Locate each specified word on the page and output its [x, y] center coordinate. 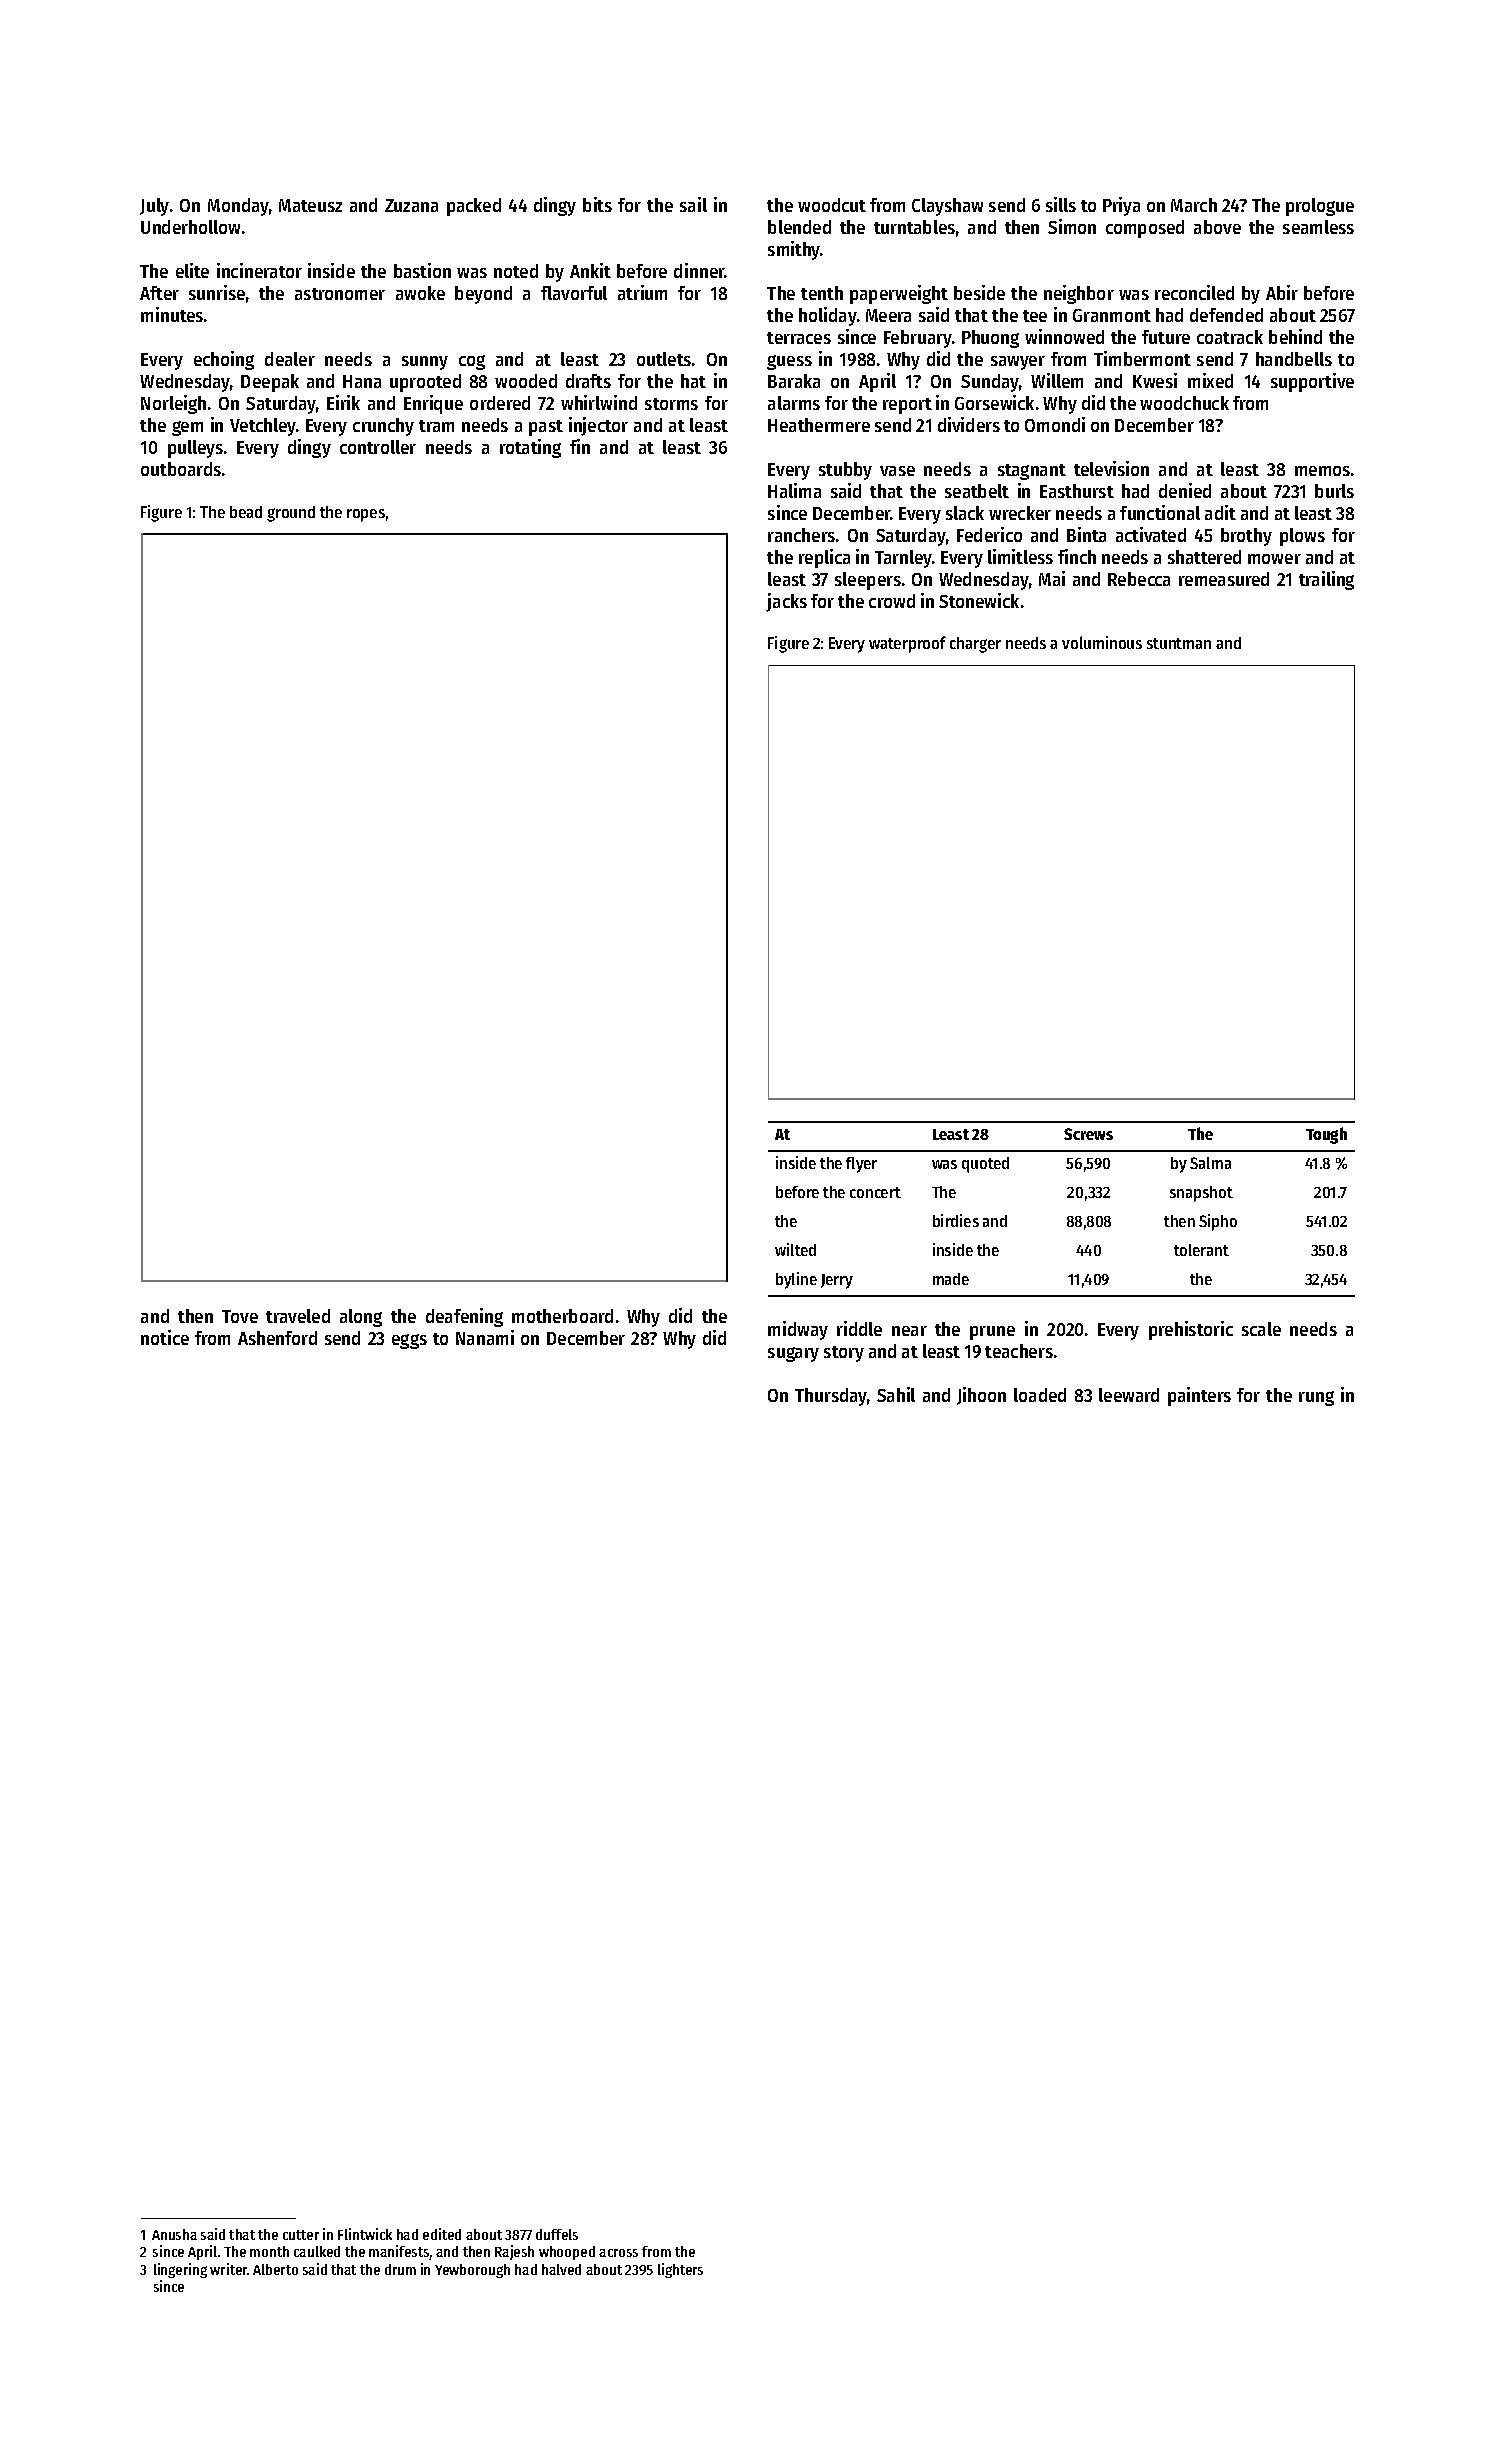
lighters [680, 2270]
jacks [786, 602]
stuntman [1179, 643]
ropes [366, 515]
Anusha [174, 2234]
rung [1316, 1398]
